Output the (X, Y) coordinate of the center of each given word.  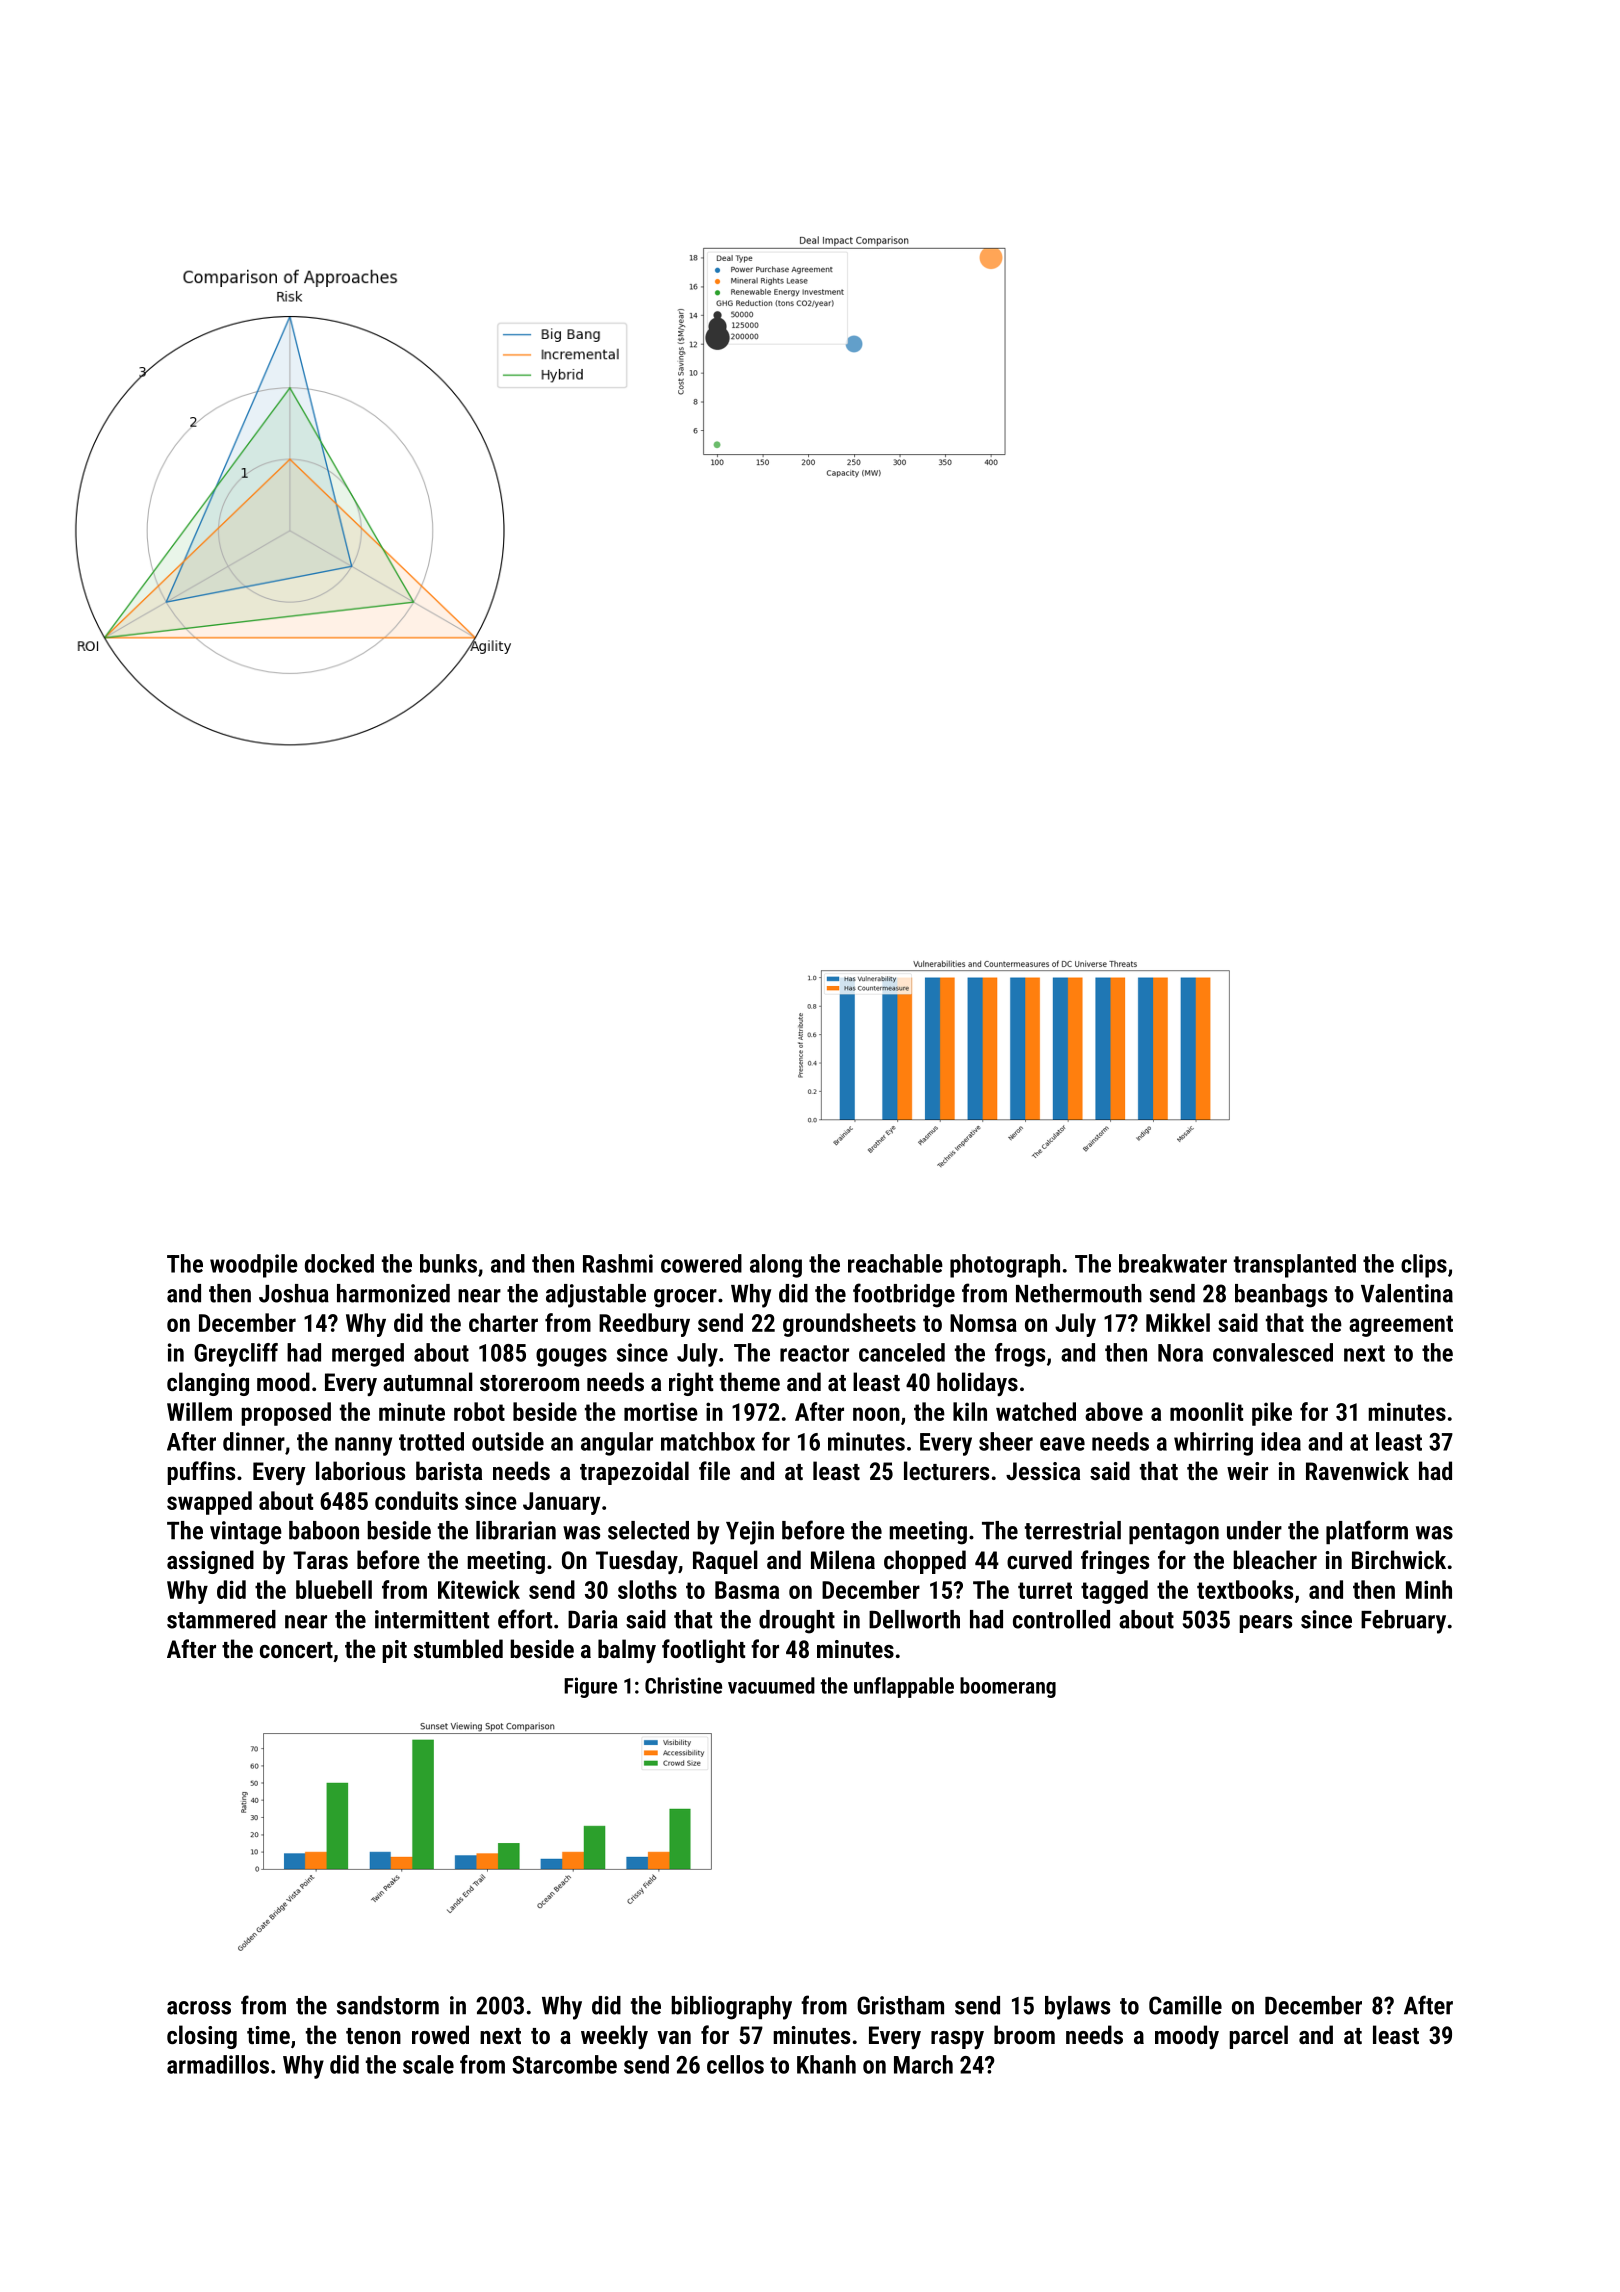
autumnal (428, 1381)
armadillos (218, 2064)
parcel (1258, 2037)
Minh (1429, 1589)
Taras (320, 1560)
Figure (590, 1687)
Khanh (826, 2064)
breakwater (1173, 1263)
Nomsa (983, 1323)
